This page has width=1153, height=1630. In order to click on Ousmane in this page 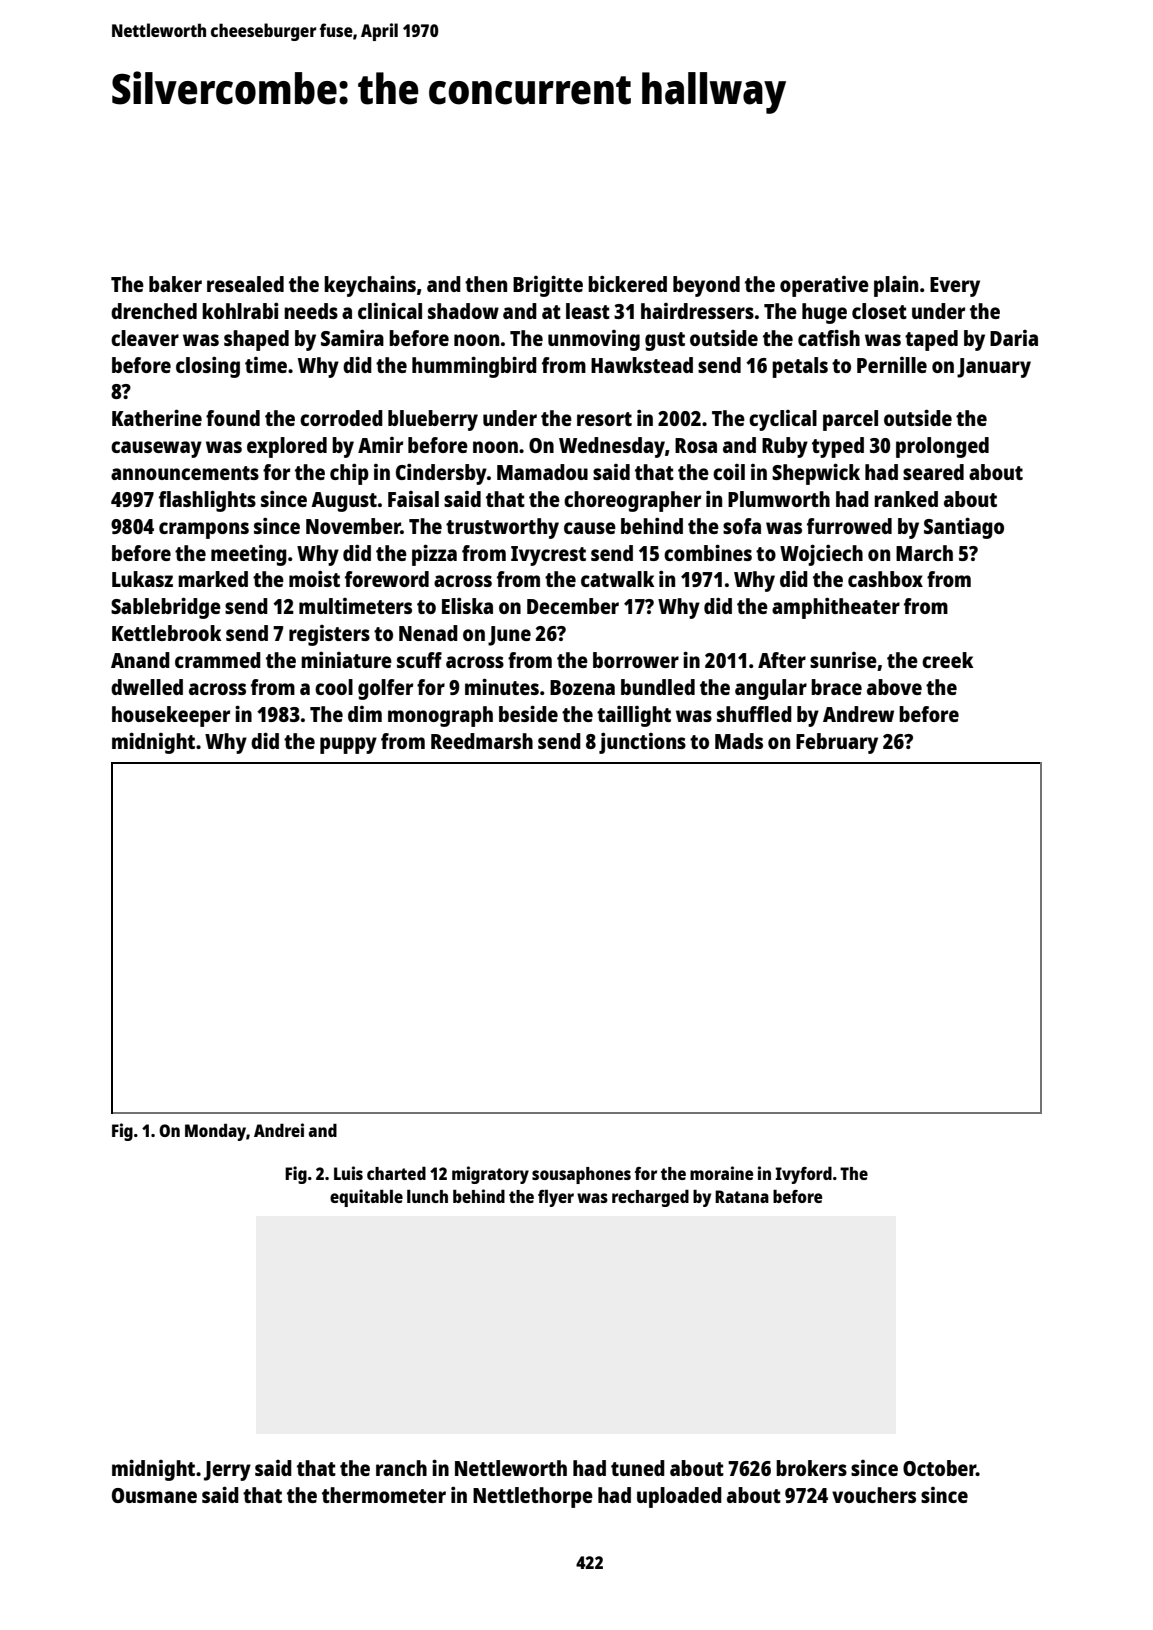, I will do `click(154, 1495)`.
